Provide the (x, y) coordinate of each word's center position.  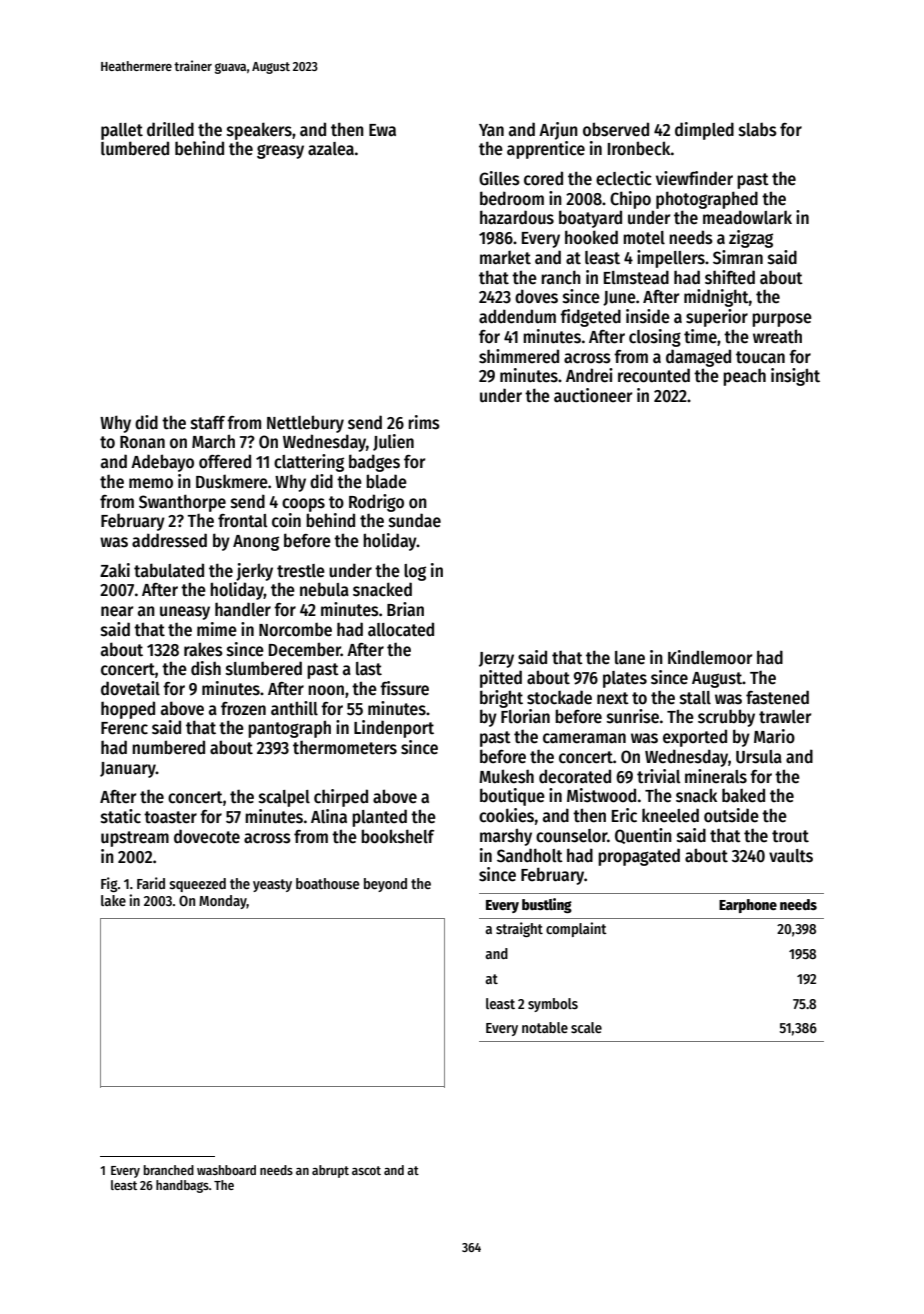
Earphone (748, 906)
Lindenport (394, 729)
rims (424, 422)
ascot (366, 1170)
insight (795, 377)
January (128, 770)
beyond (385, 885)
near (117, 611)
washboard (226, 1170)
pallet (122, 131)
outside (731, 815)
